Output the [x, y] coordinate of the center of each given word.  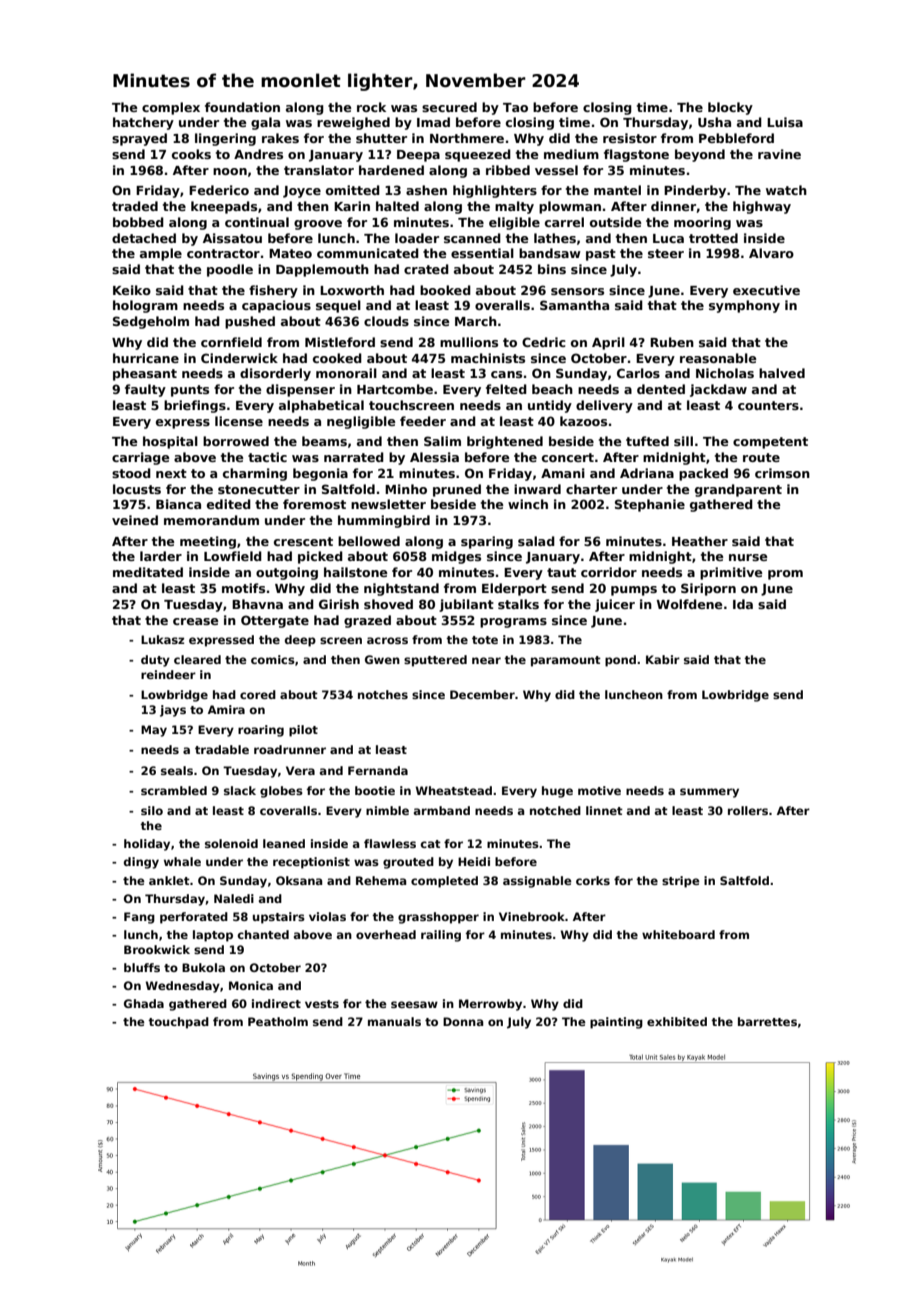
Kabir [663, 659]
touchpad [178, 1023]
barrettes [767, 1021]
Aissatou [232, 238]
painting [616, 1023]
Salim [442, 441]
